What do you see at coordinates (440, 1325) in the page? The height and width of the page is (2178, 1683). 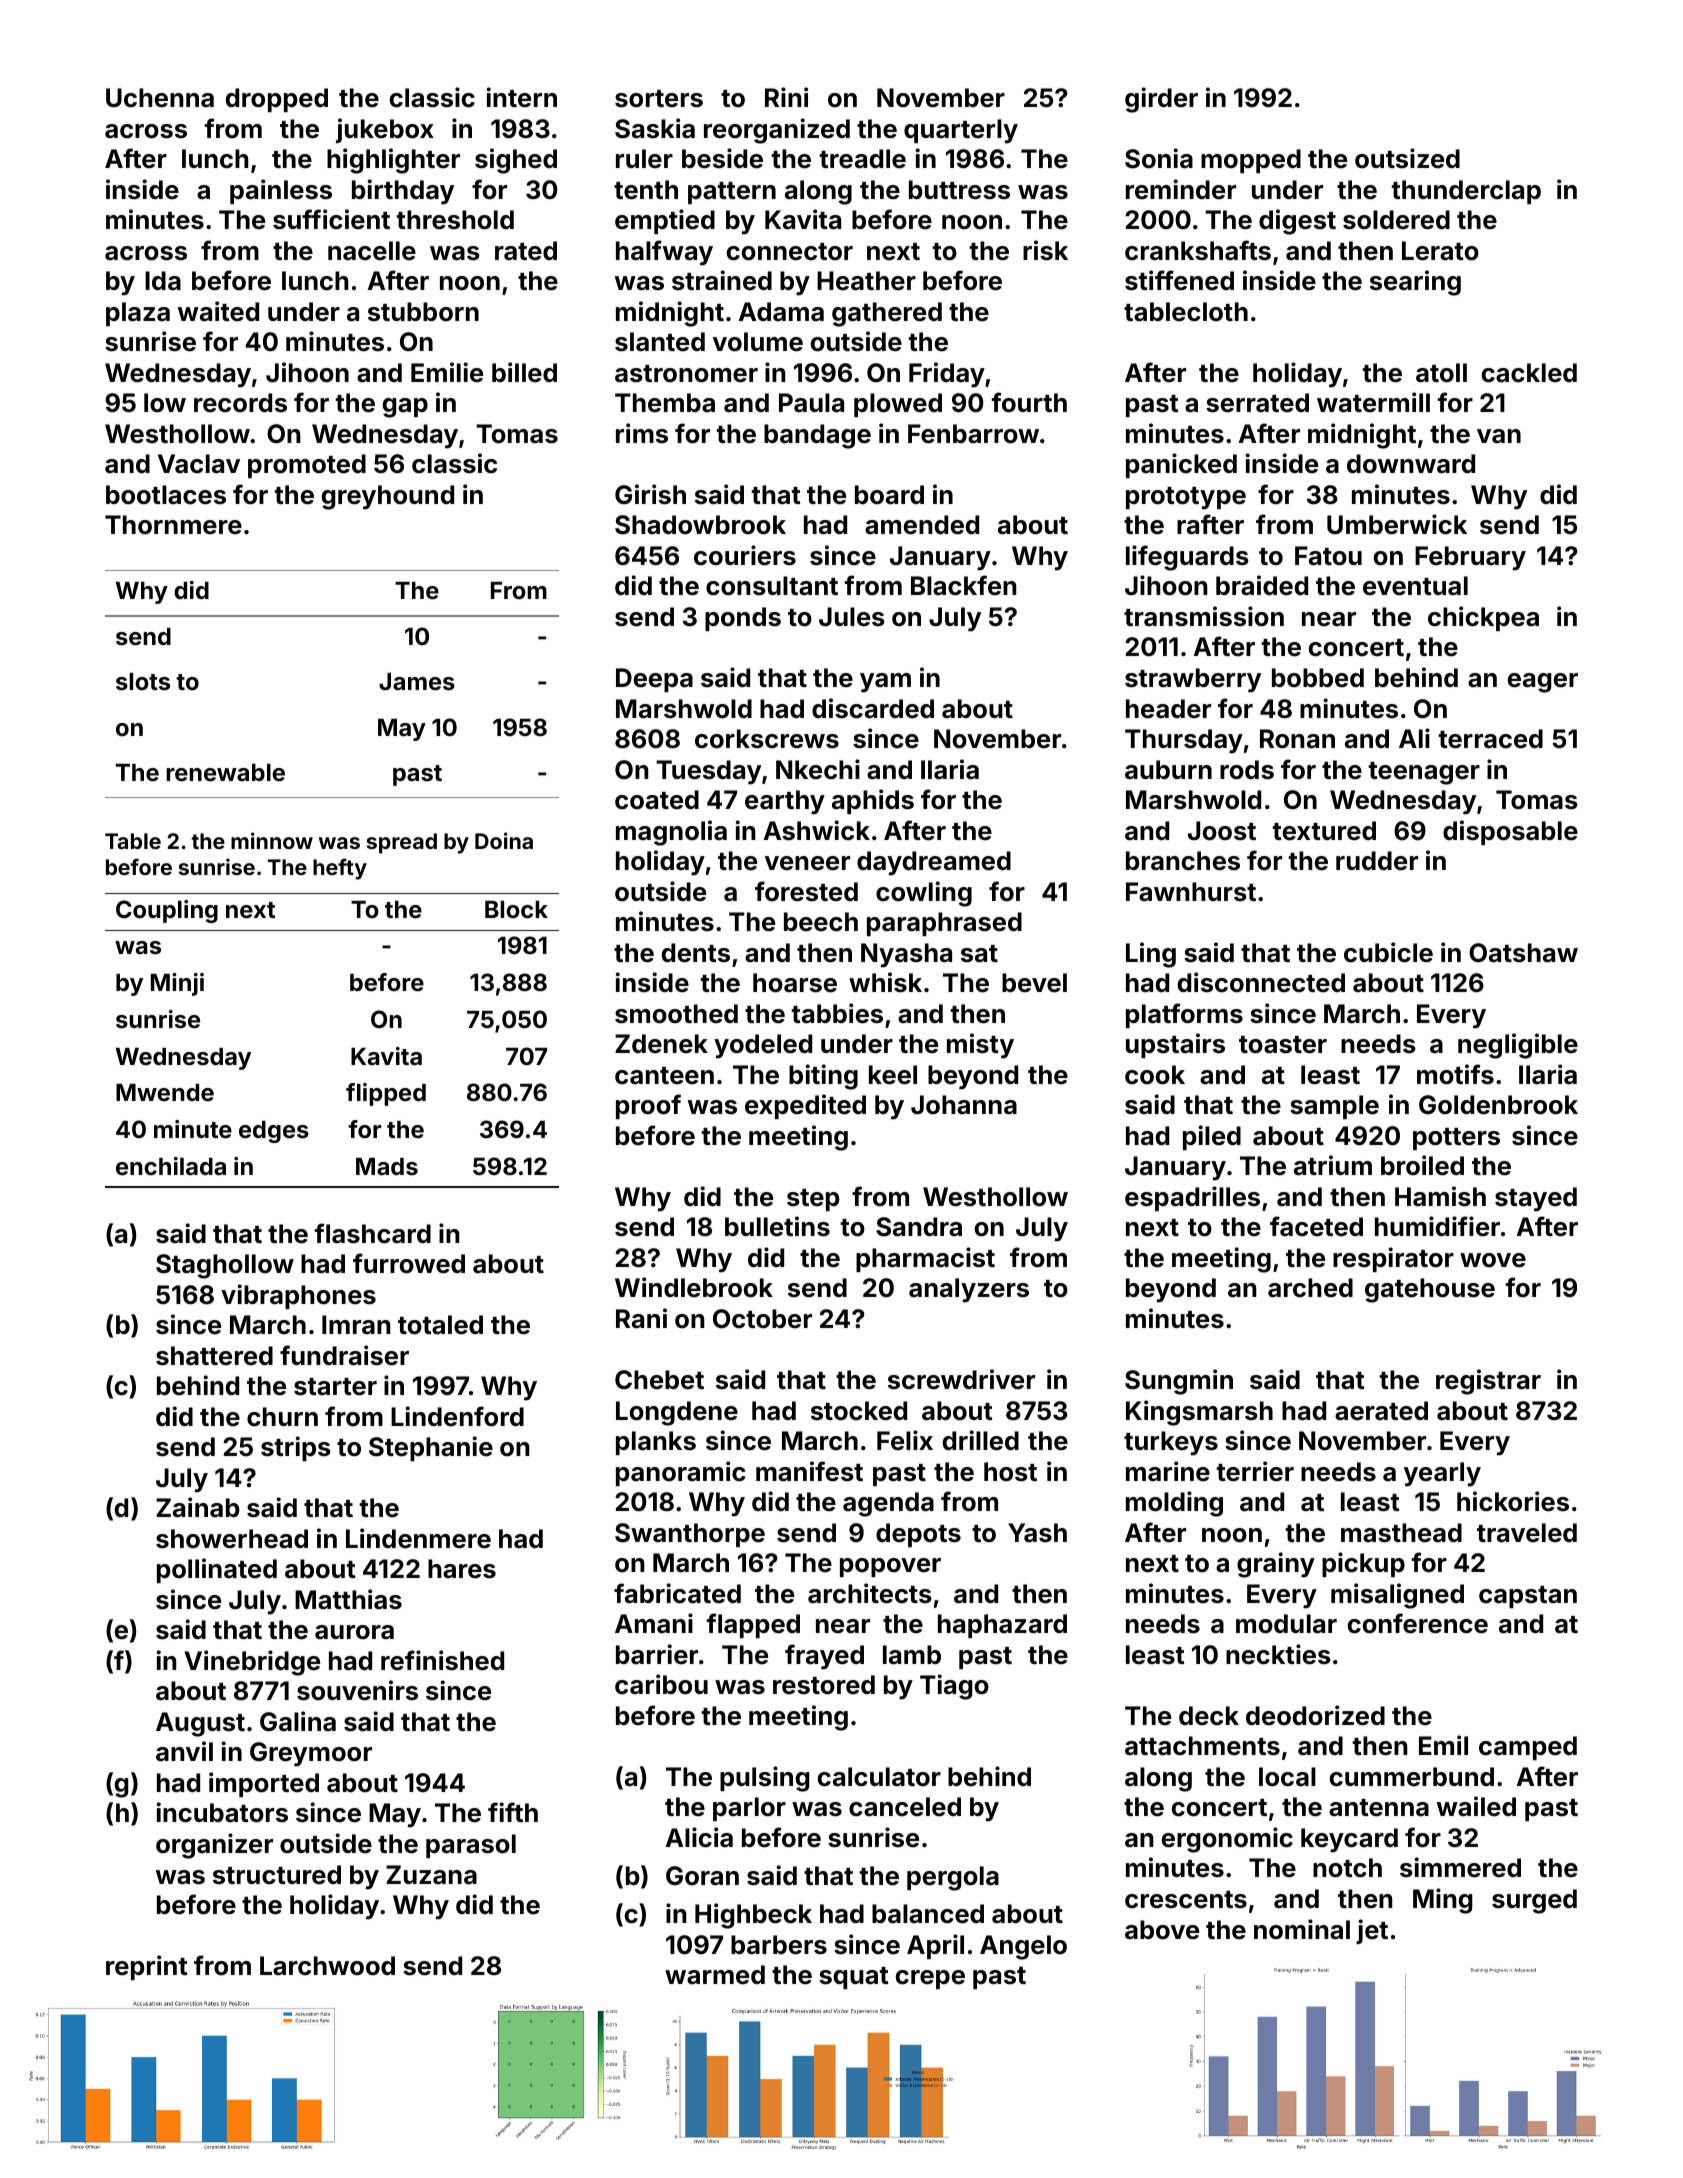 I see `totaled` at bounding box center [440, 1325].
